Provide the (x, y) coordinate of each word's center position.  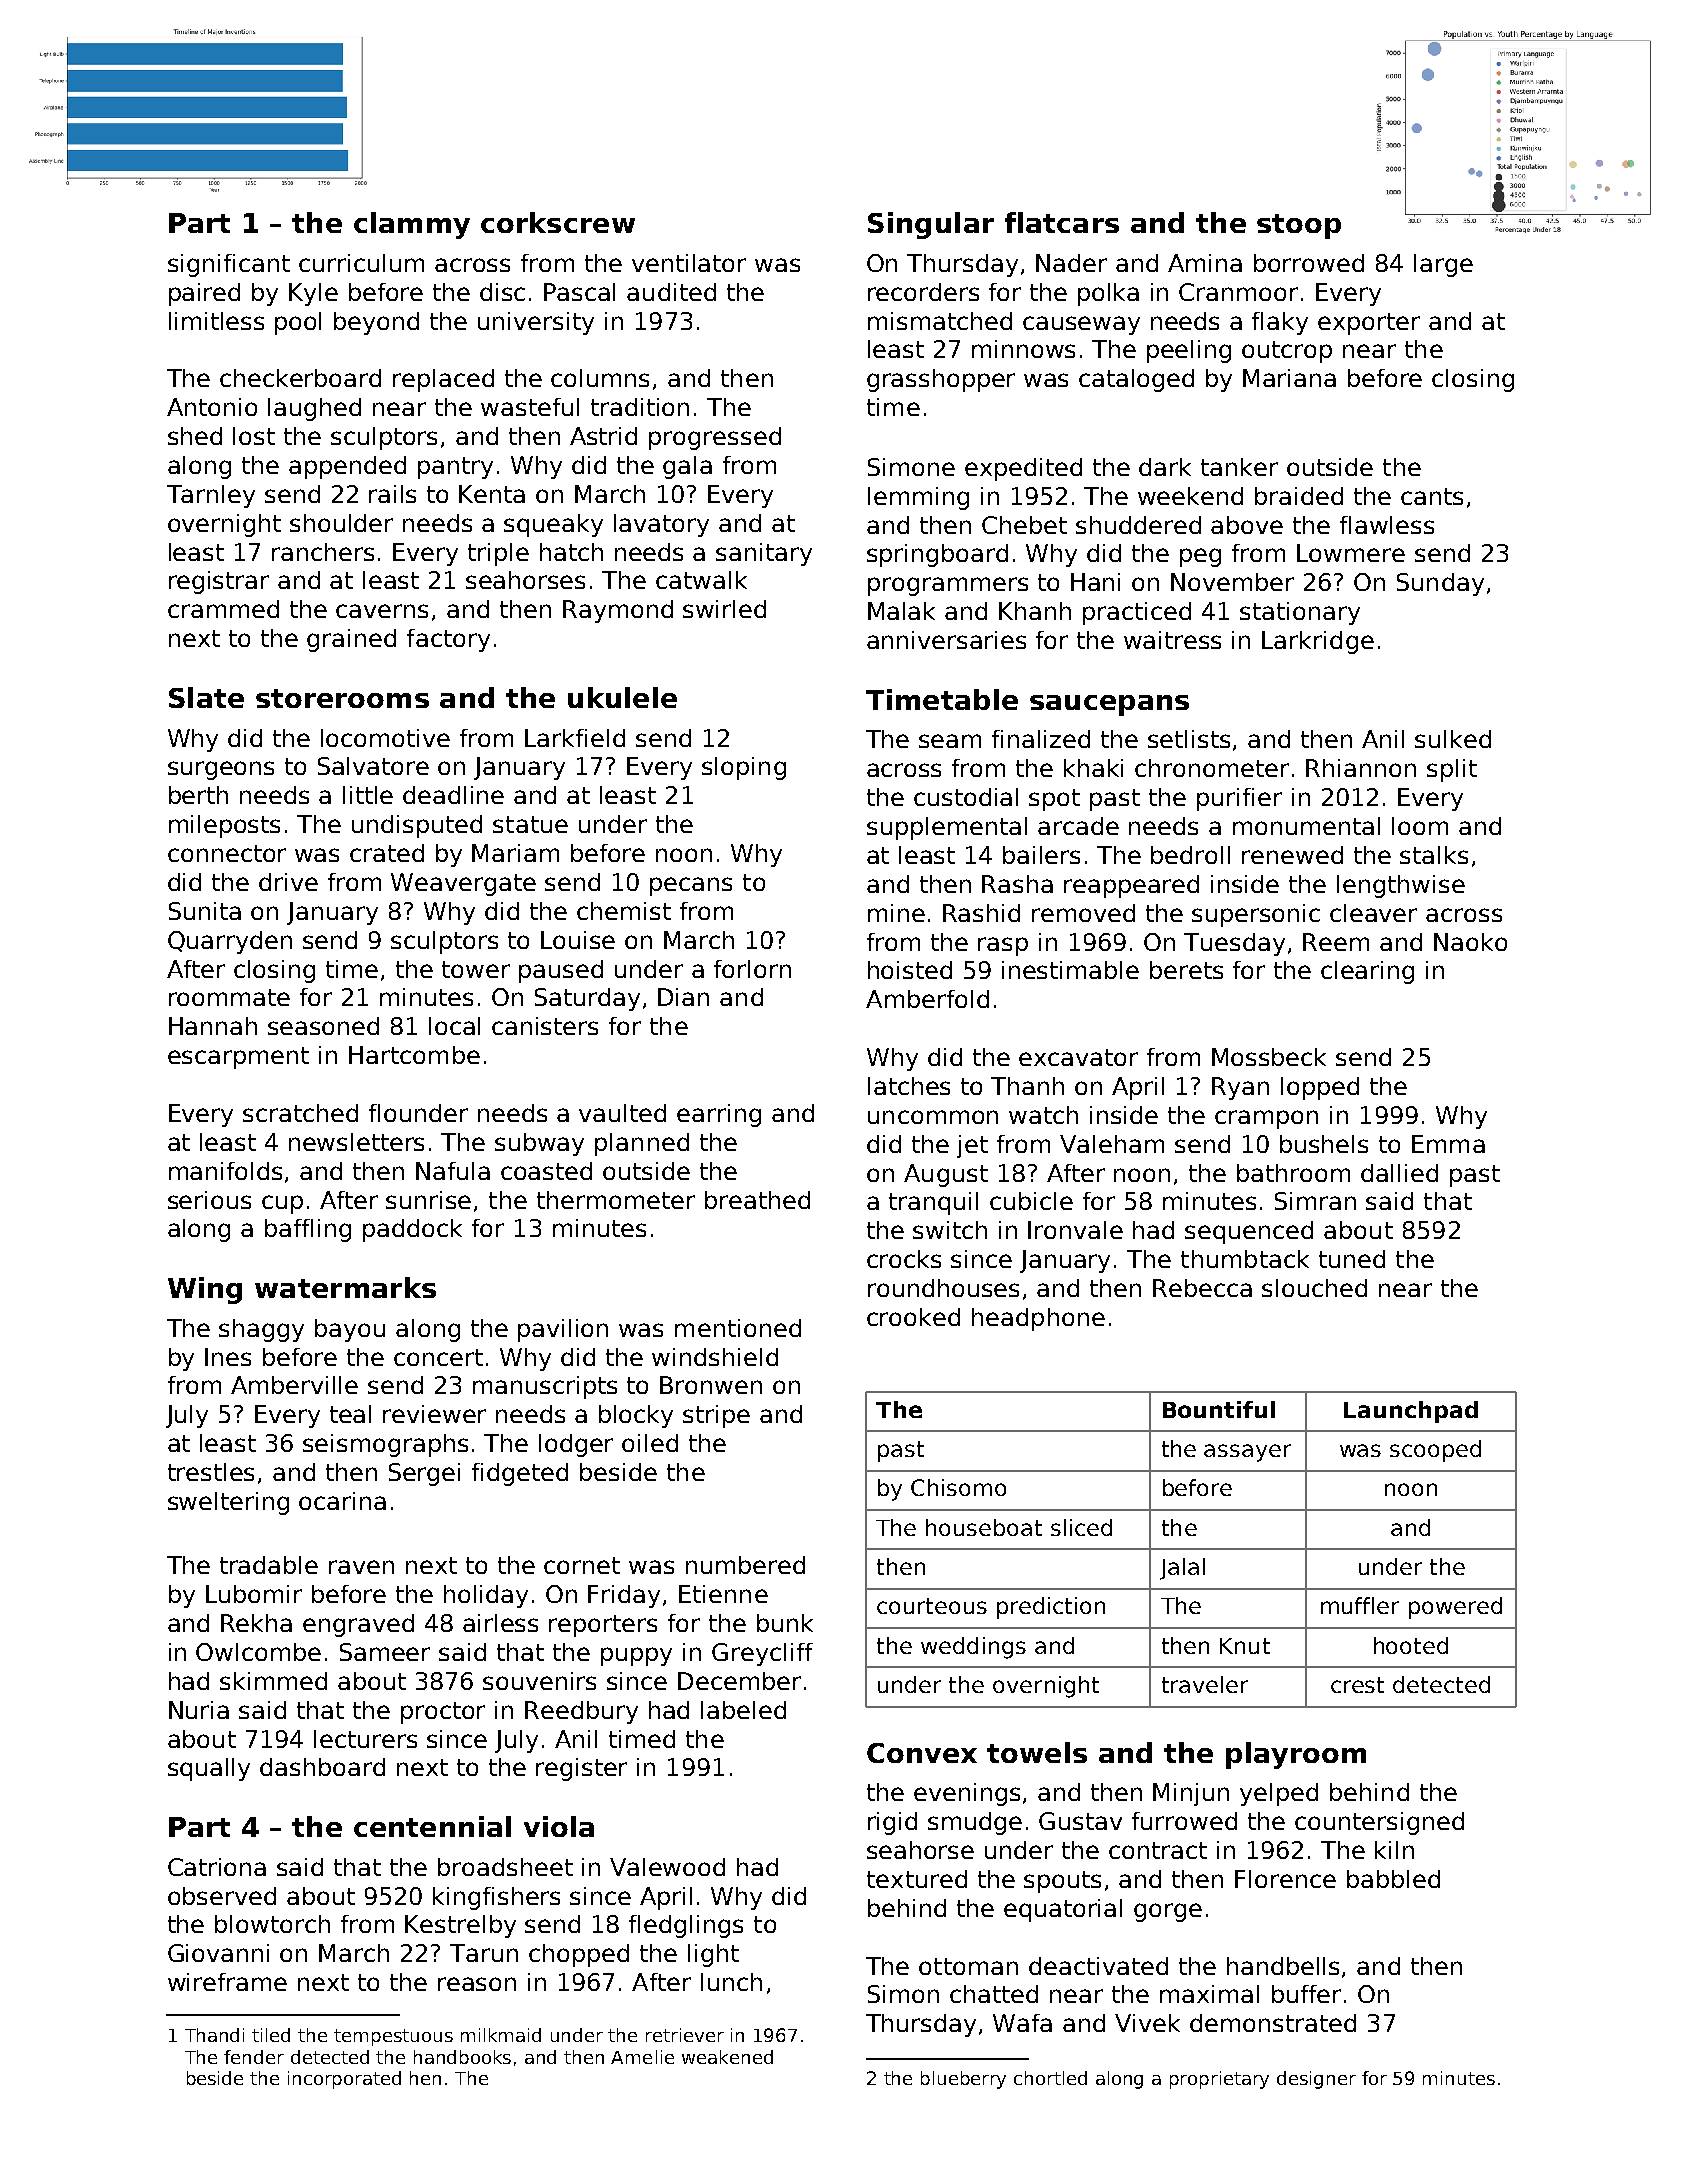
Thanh (1027, 1086)
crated (387, 853)
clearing (1367, 972)
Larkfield (575, 738)
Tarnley (211, 496)
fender (254, 2057)
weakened (727, 2057)
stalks (1434, 855)
